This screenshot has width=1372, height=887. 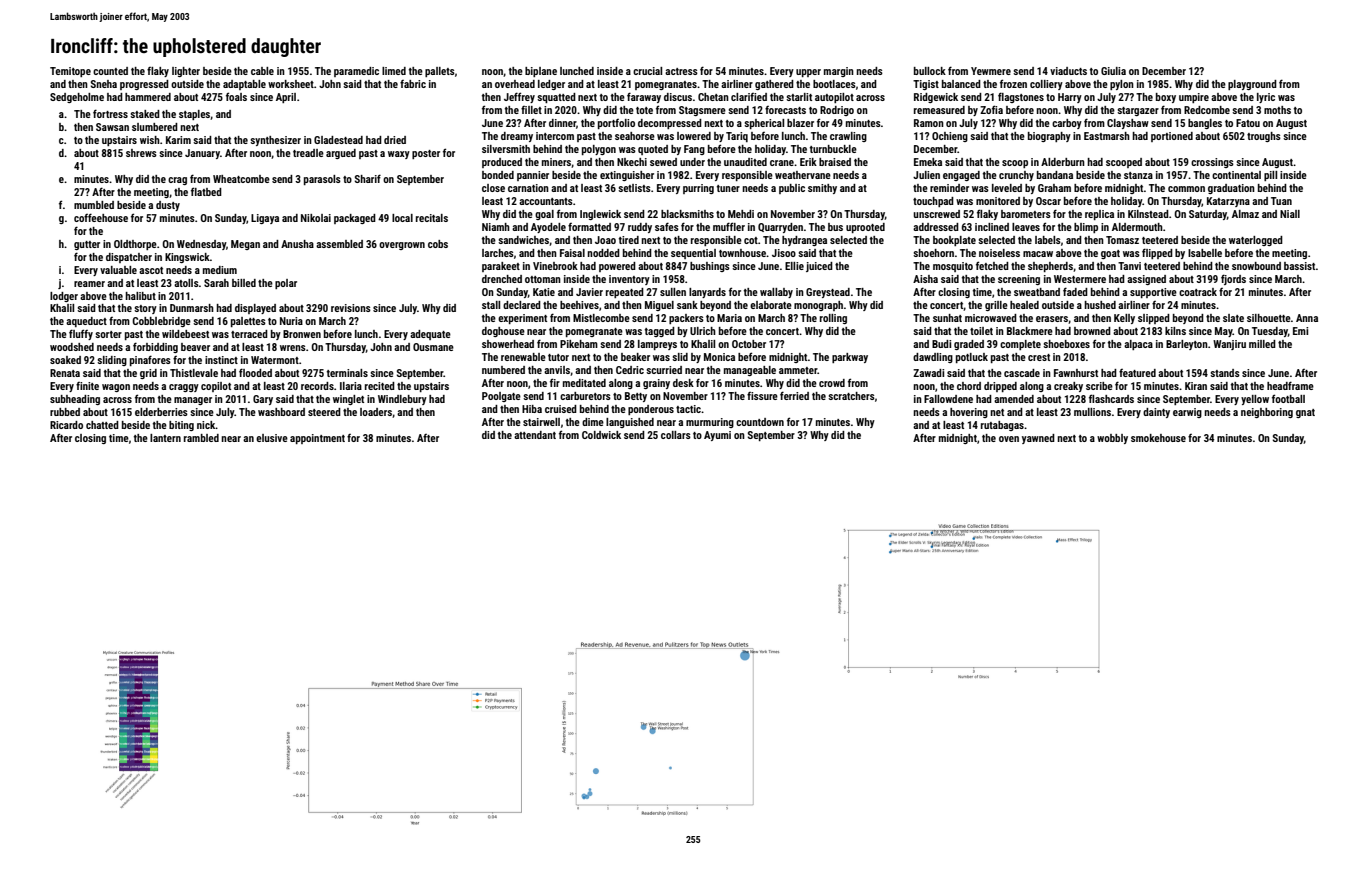 I want to click on dinner, so click(x=562, y=123).
